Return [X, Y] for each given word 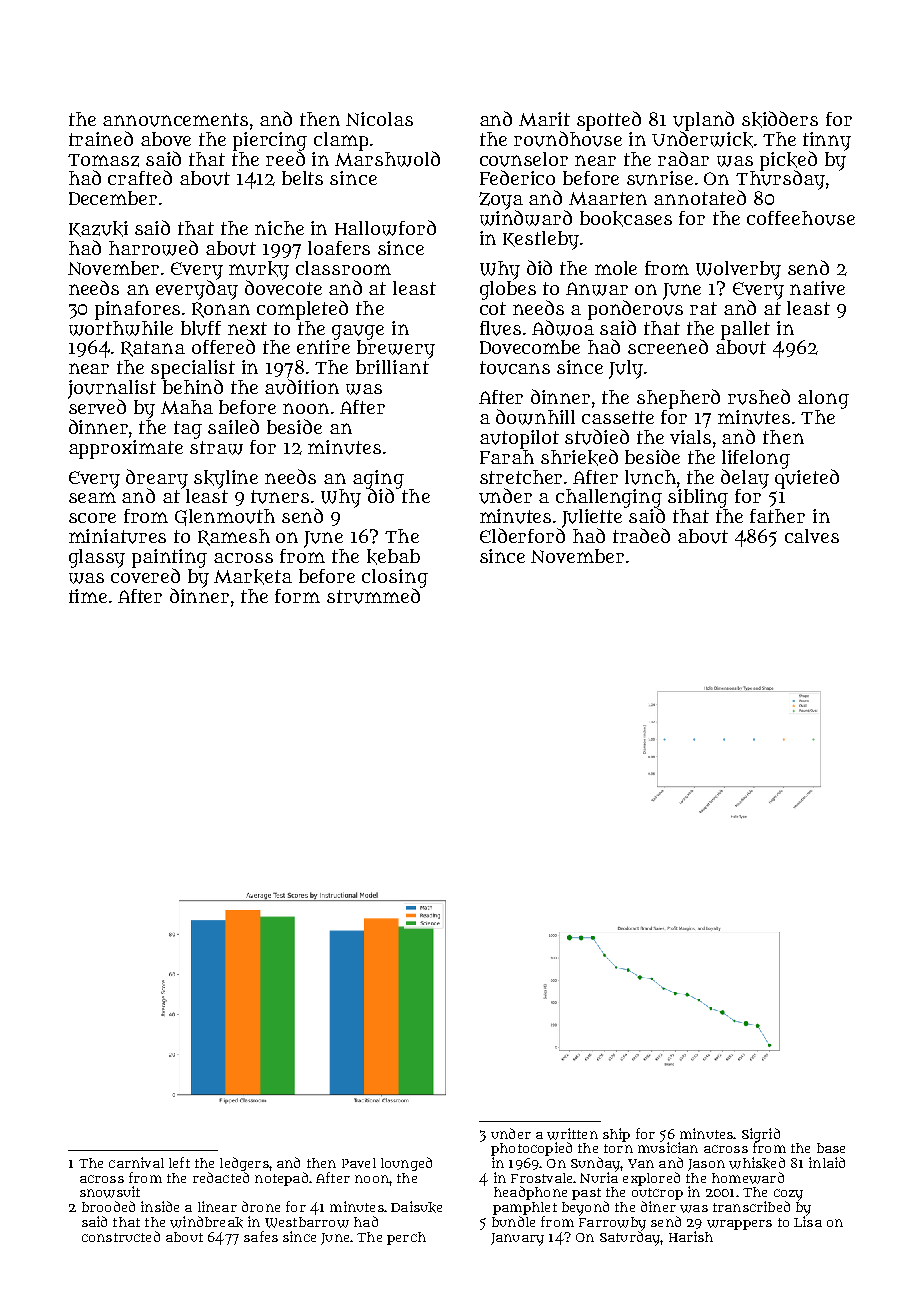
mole [616, 268]
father [777, 516]
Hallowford [385, 228]
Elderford [522, 535]
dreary [157, 479]
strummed [373, 596]
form [297, 596]
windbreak [206, 1222]
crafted [140, 177]
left [179, 1162]
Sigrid [761, 1135]
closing [395, 578]
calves [812, 536]
